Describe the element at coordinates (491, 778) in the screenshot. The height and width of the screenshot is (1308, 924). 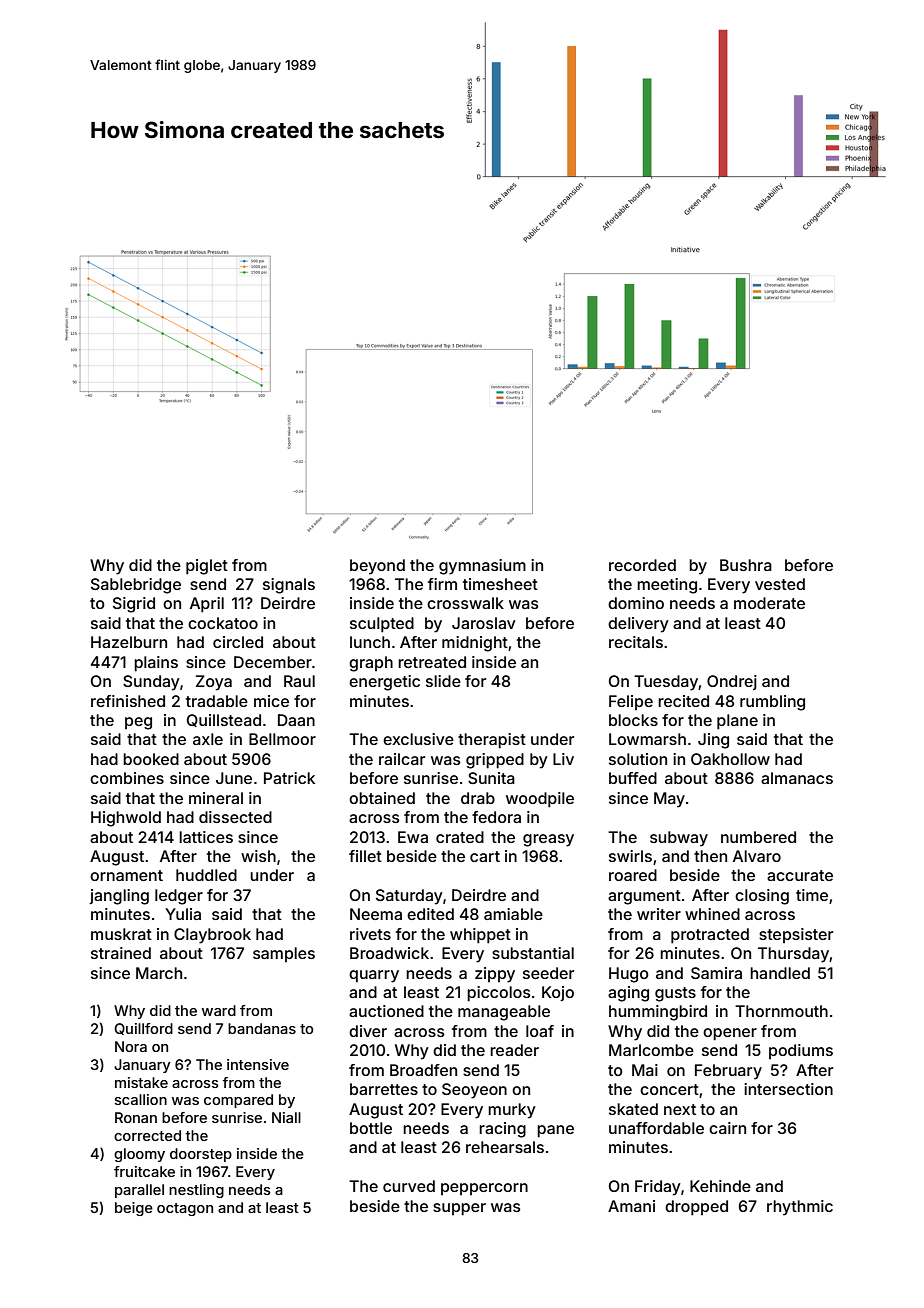
I see `Sunita` at that location.
